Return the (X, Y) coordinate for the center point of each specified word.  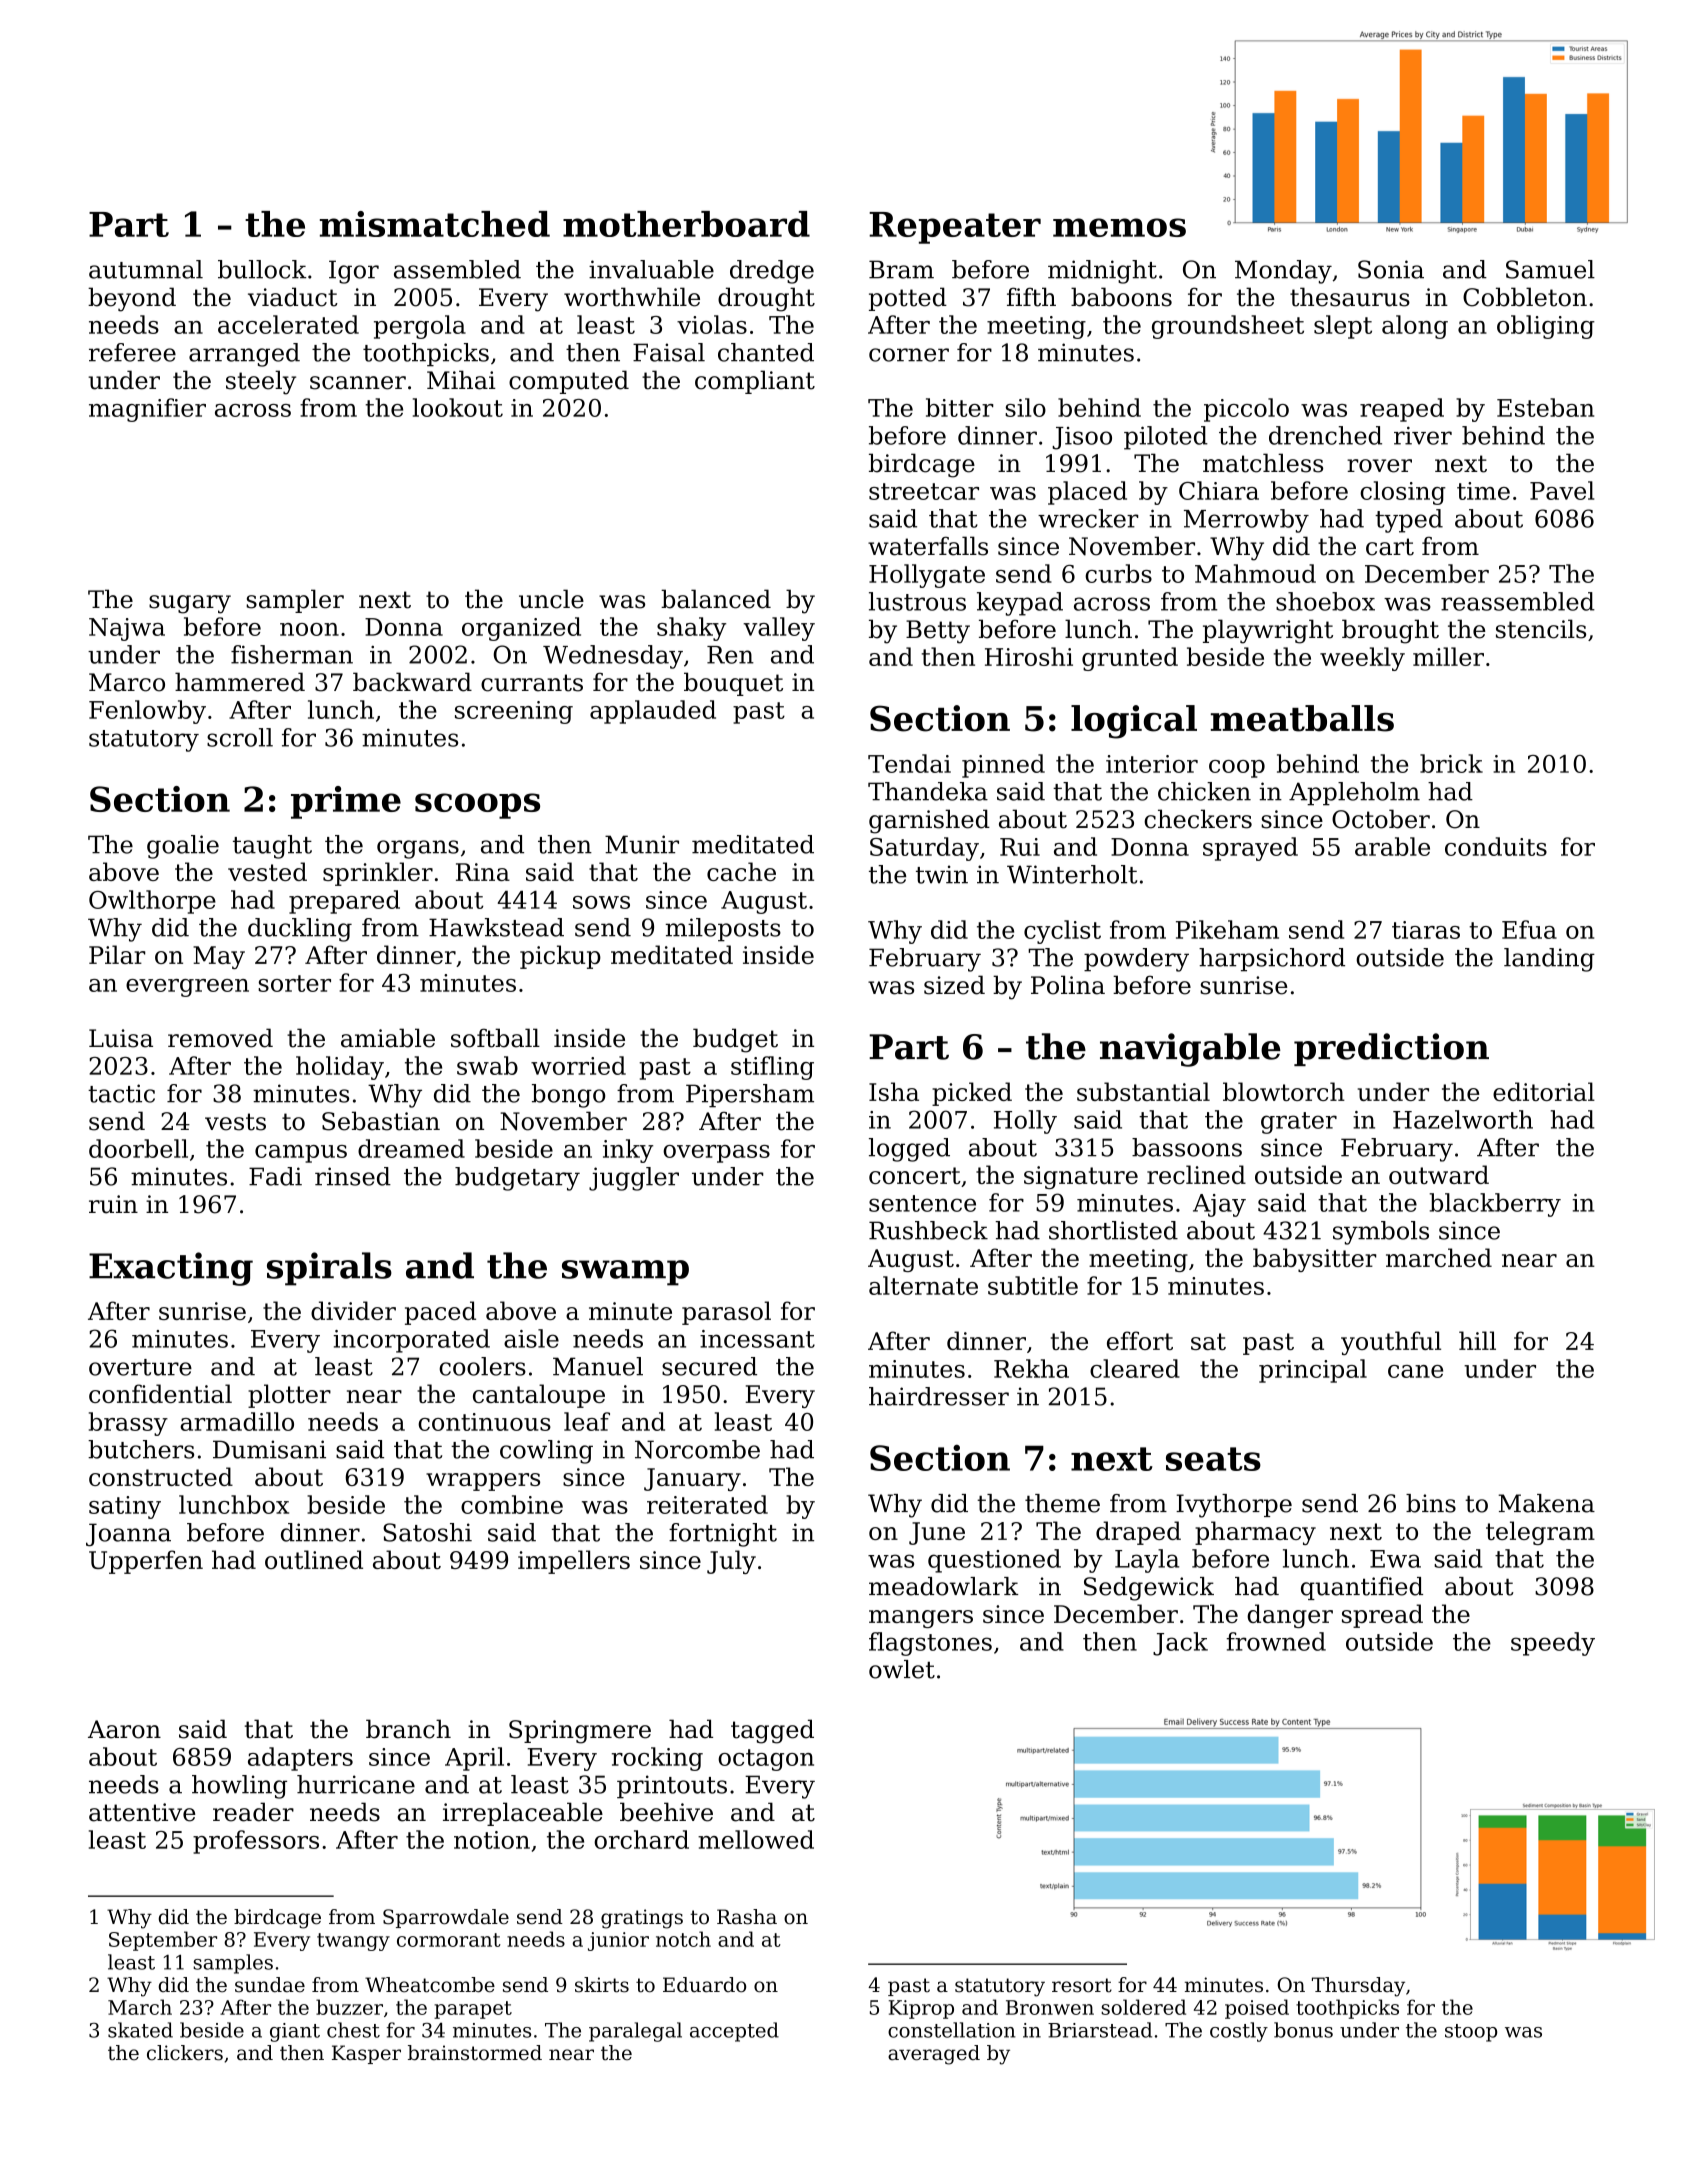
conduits (1496, 846)
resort (1082, 1985)
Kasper (366, 2054)
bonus (1303, 2030)
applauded (653, 712)
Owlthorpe (152, 902)
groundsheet (1228, 327)
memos (1119, 227)
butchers (141, 1449)
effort (1140, 1340)
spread (1382, 1616)
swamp (625, 1273)
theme (1062, 1503)
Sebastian (381, 1121)
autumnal (146, 269)
